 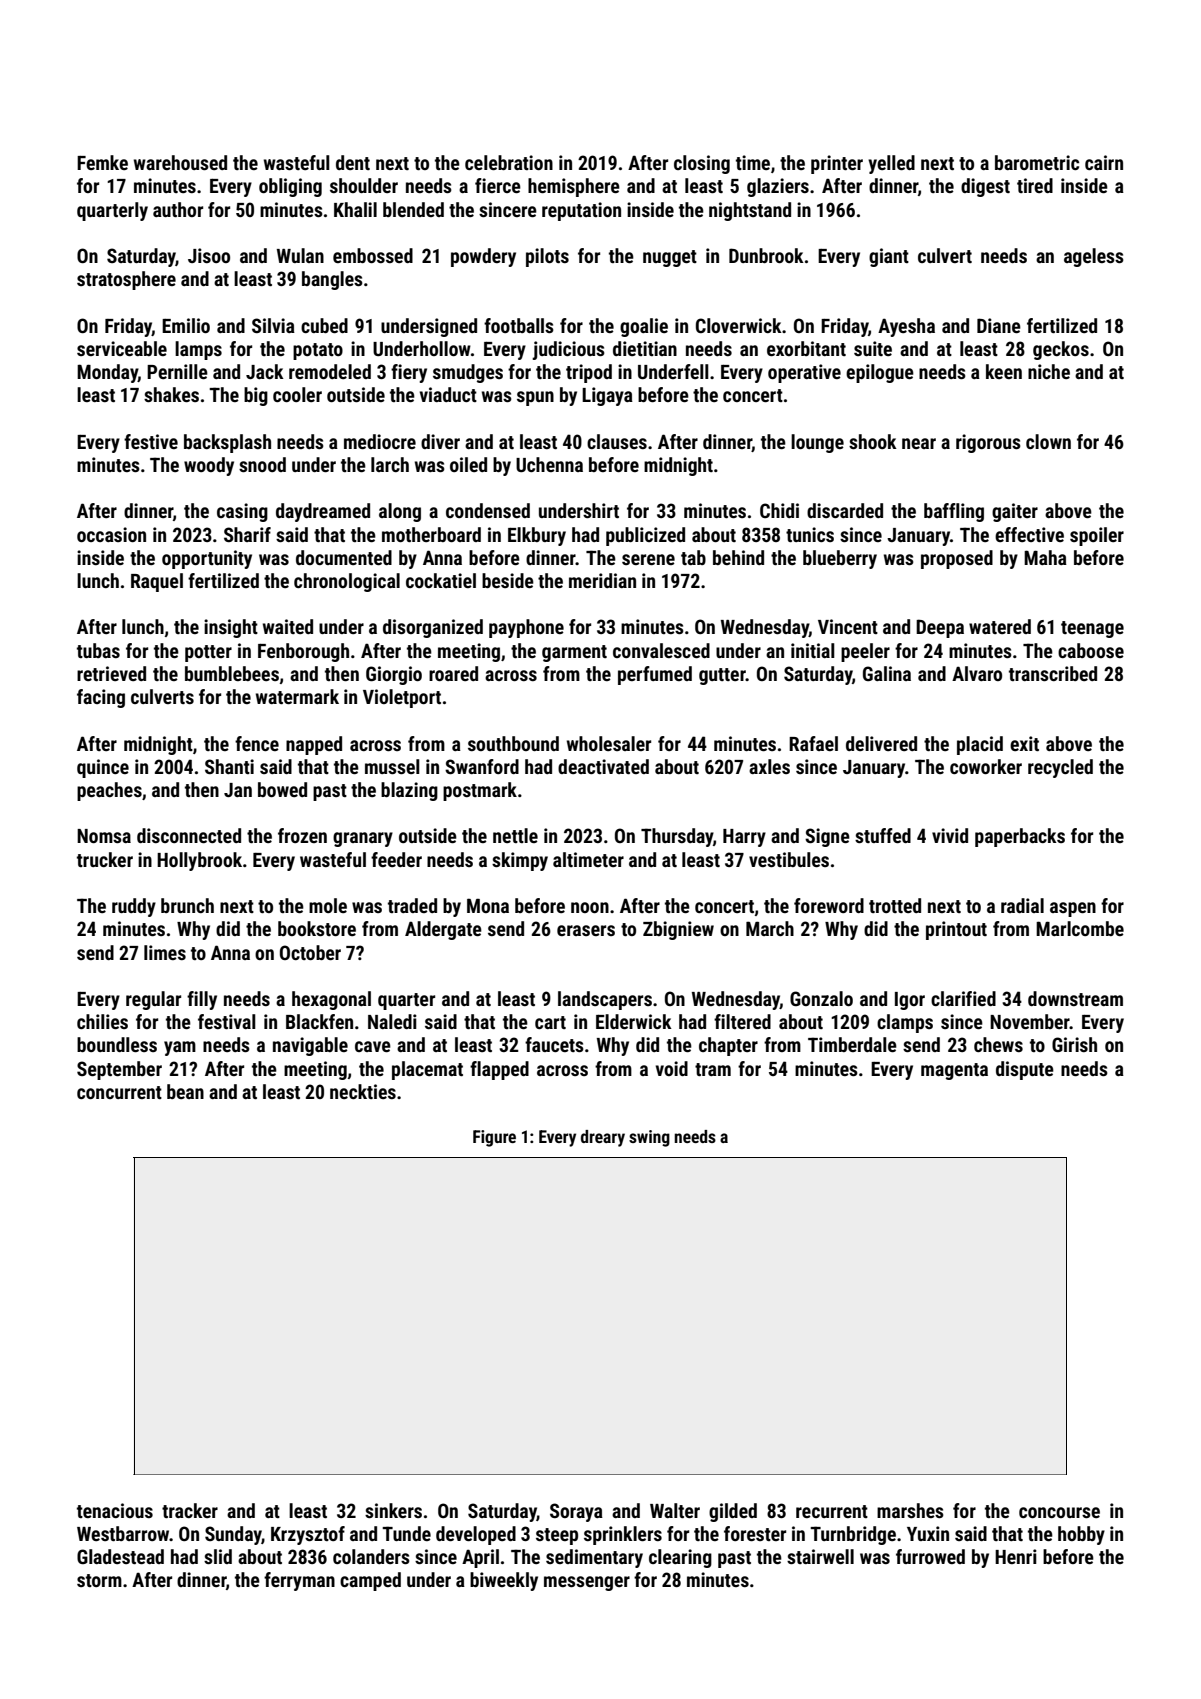 I want to click on concourse, so click(x=1059, y=1512).
